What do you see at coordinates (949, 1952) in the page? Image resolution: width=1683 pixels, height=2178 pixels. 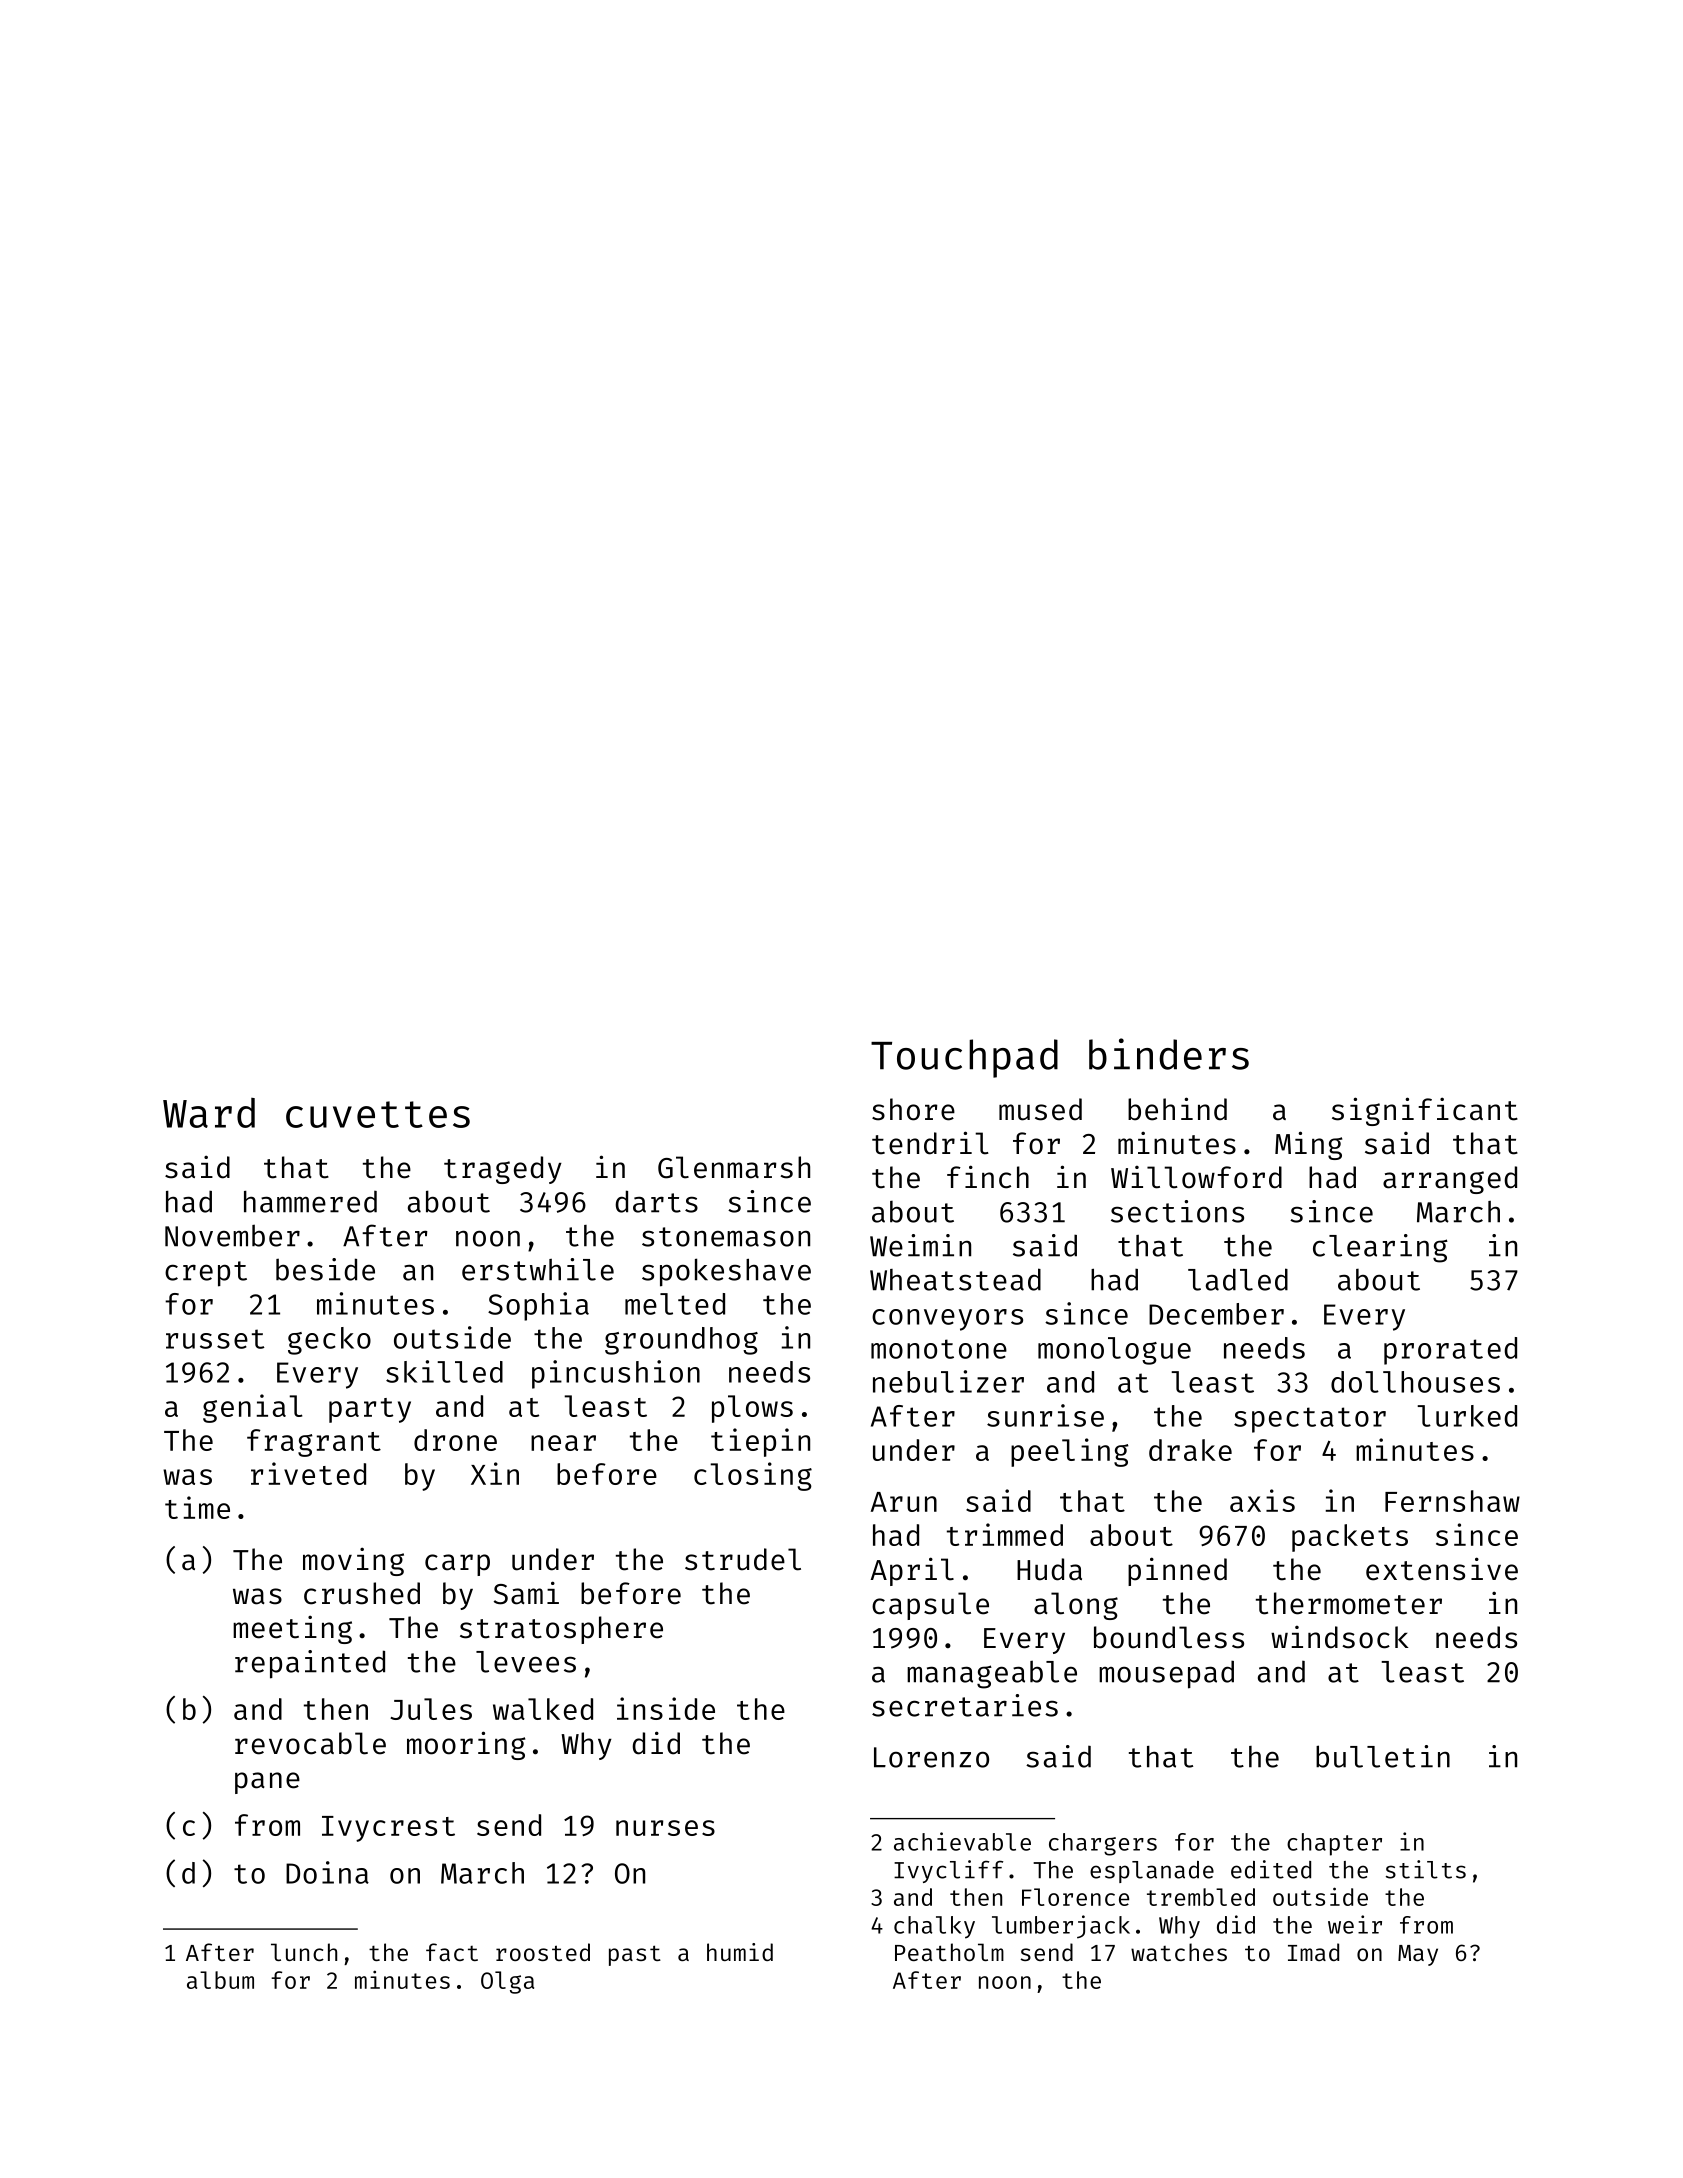 I see `Peatholm` at bounding box center [949, 1952].
